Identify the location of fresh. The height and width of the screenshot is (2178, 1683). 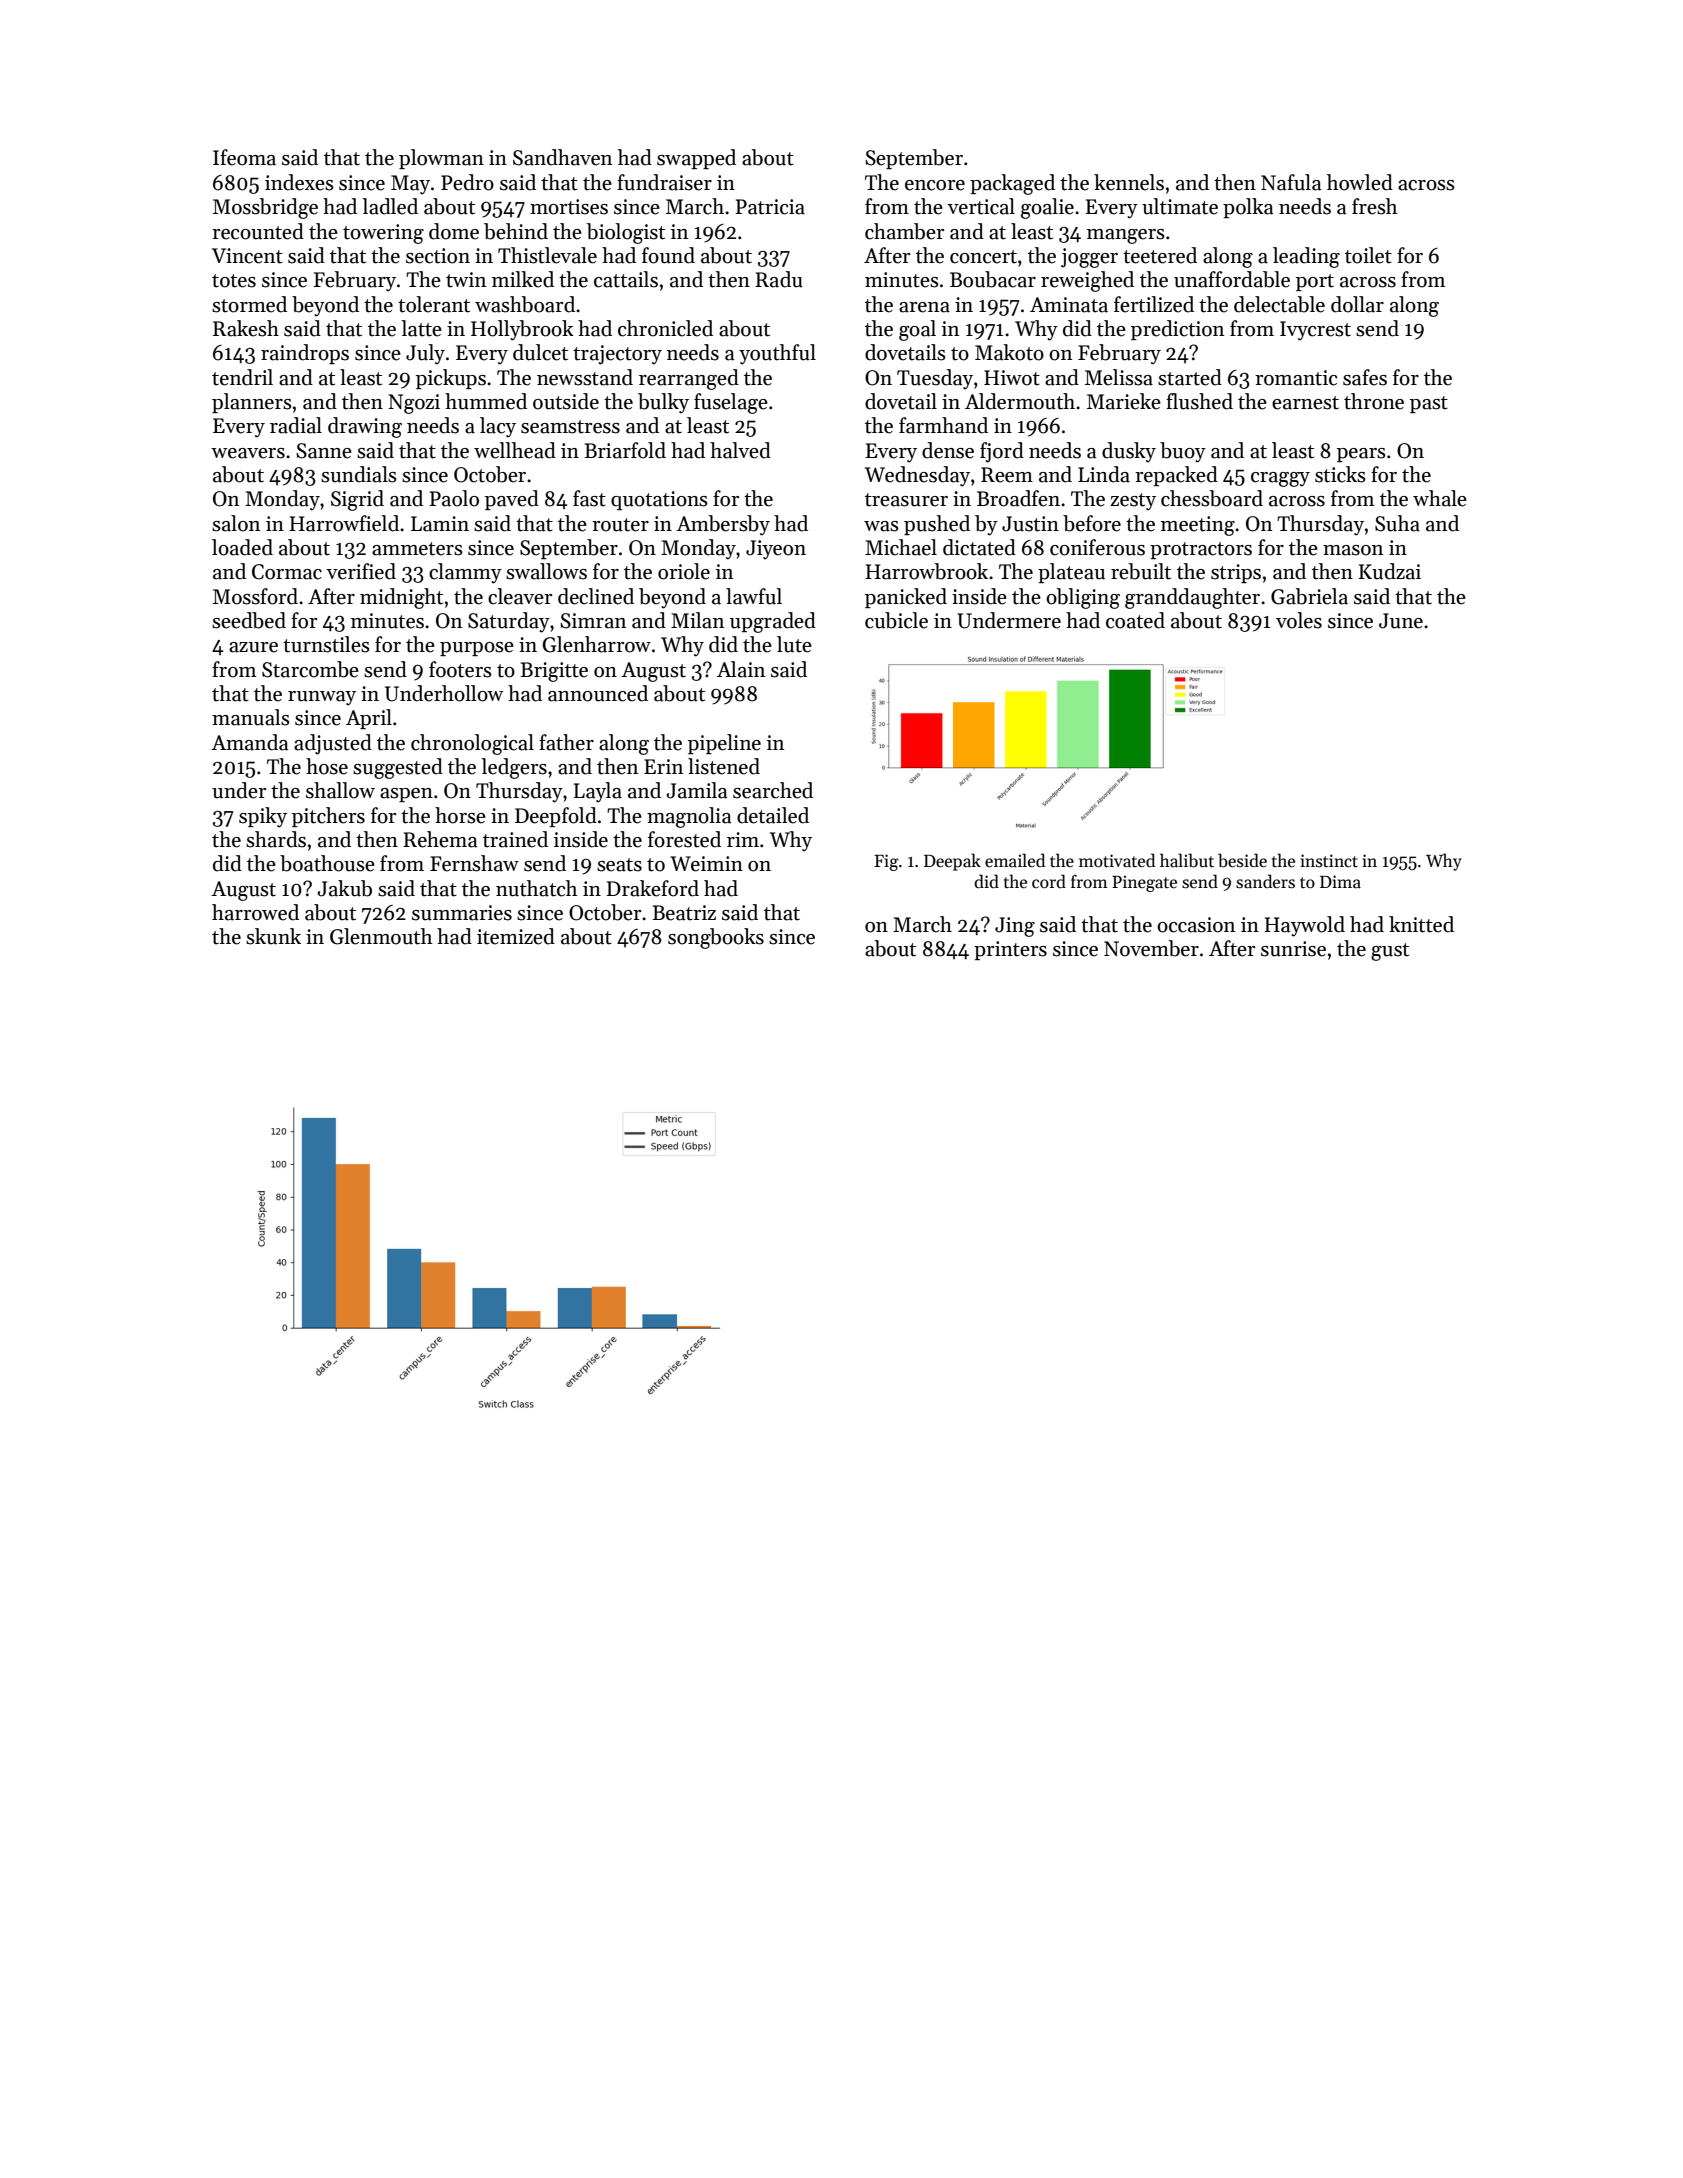
(1375, 206).
